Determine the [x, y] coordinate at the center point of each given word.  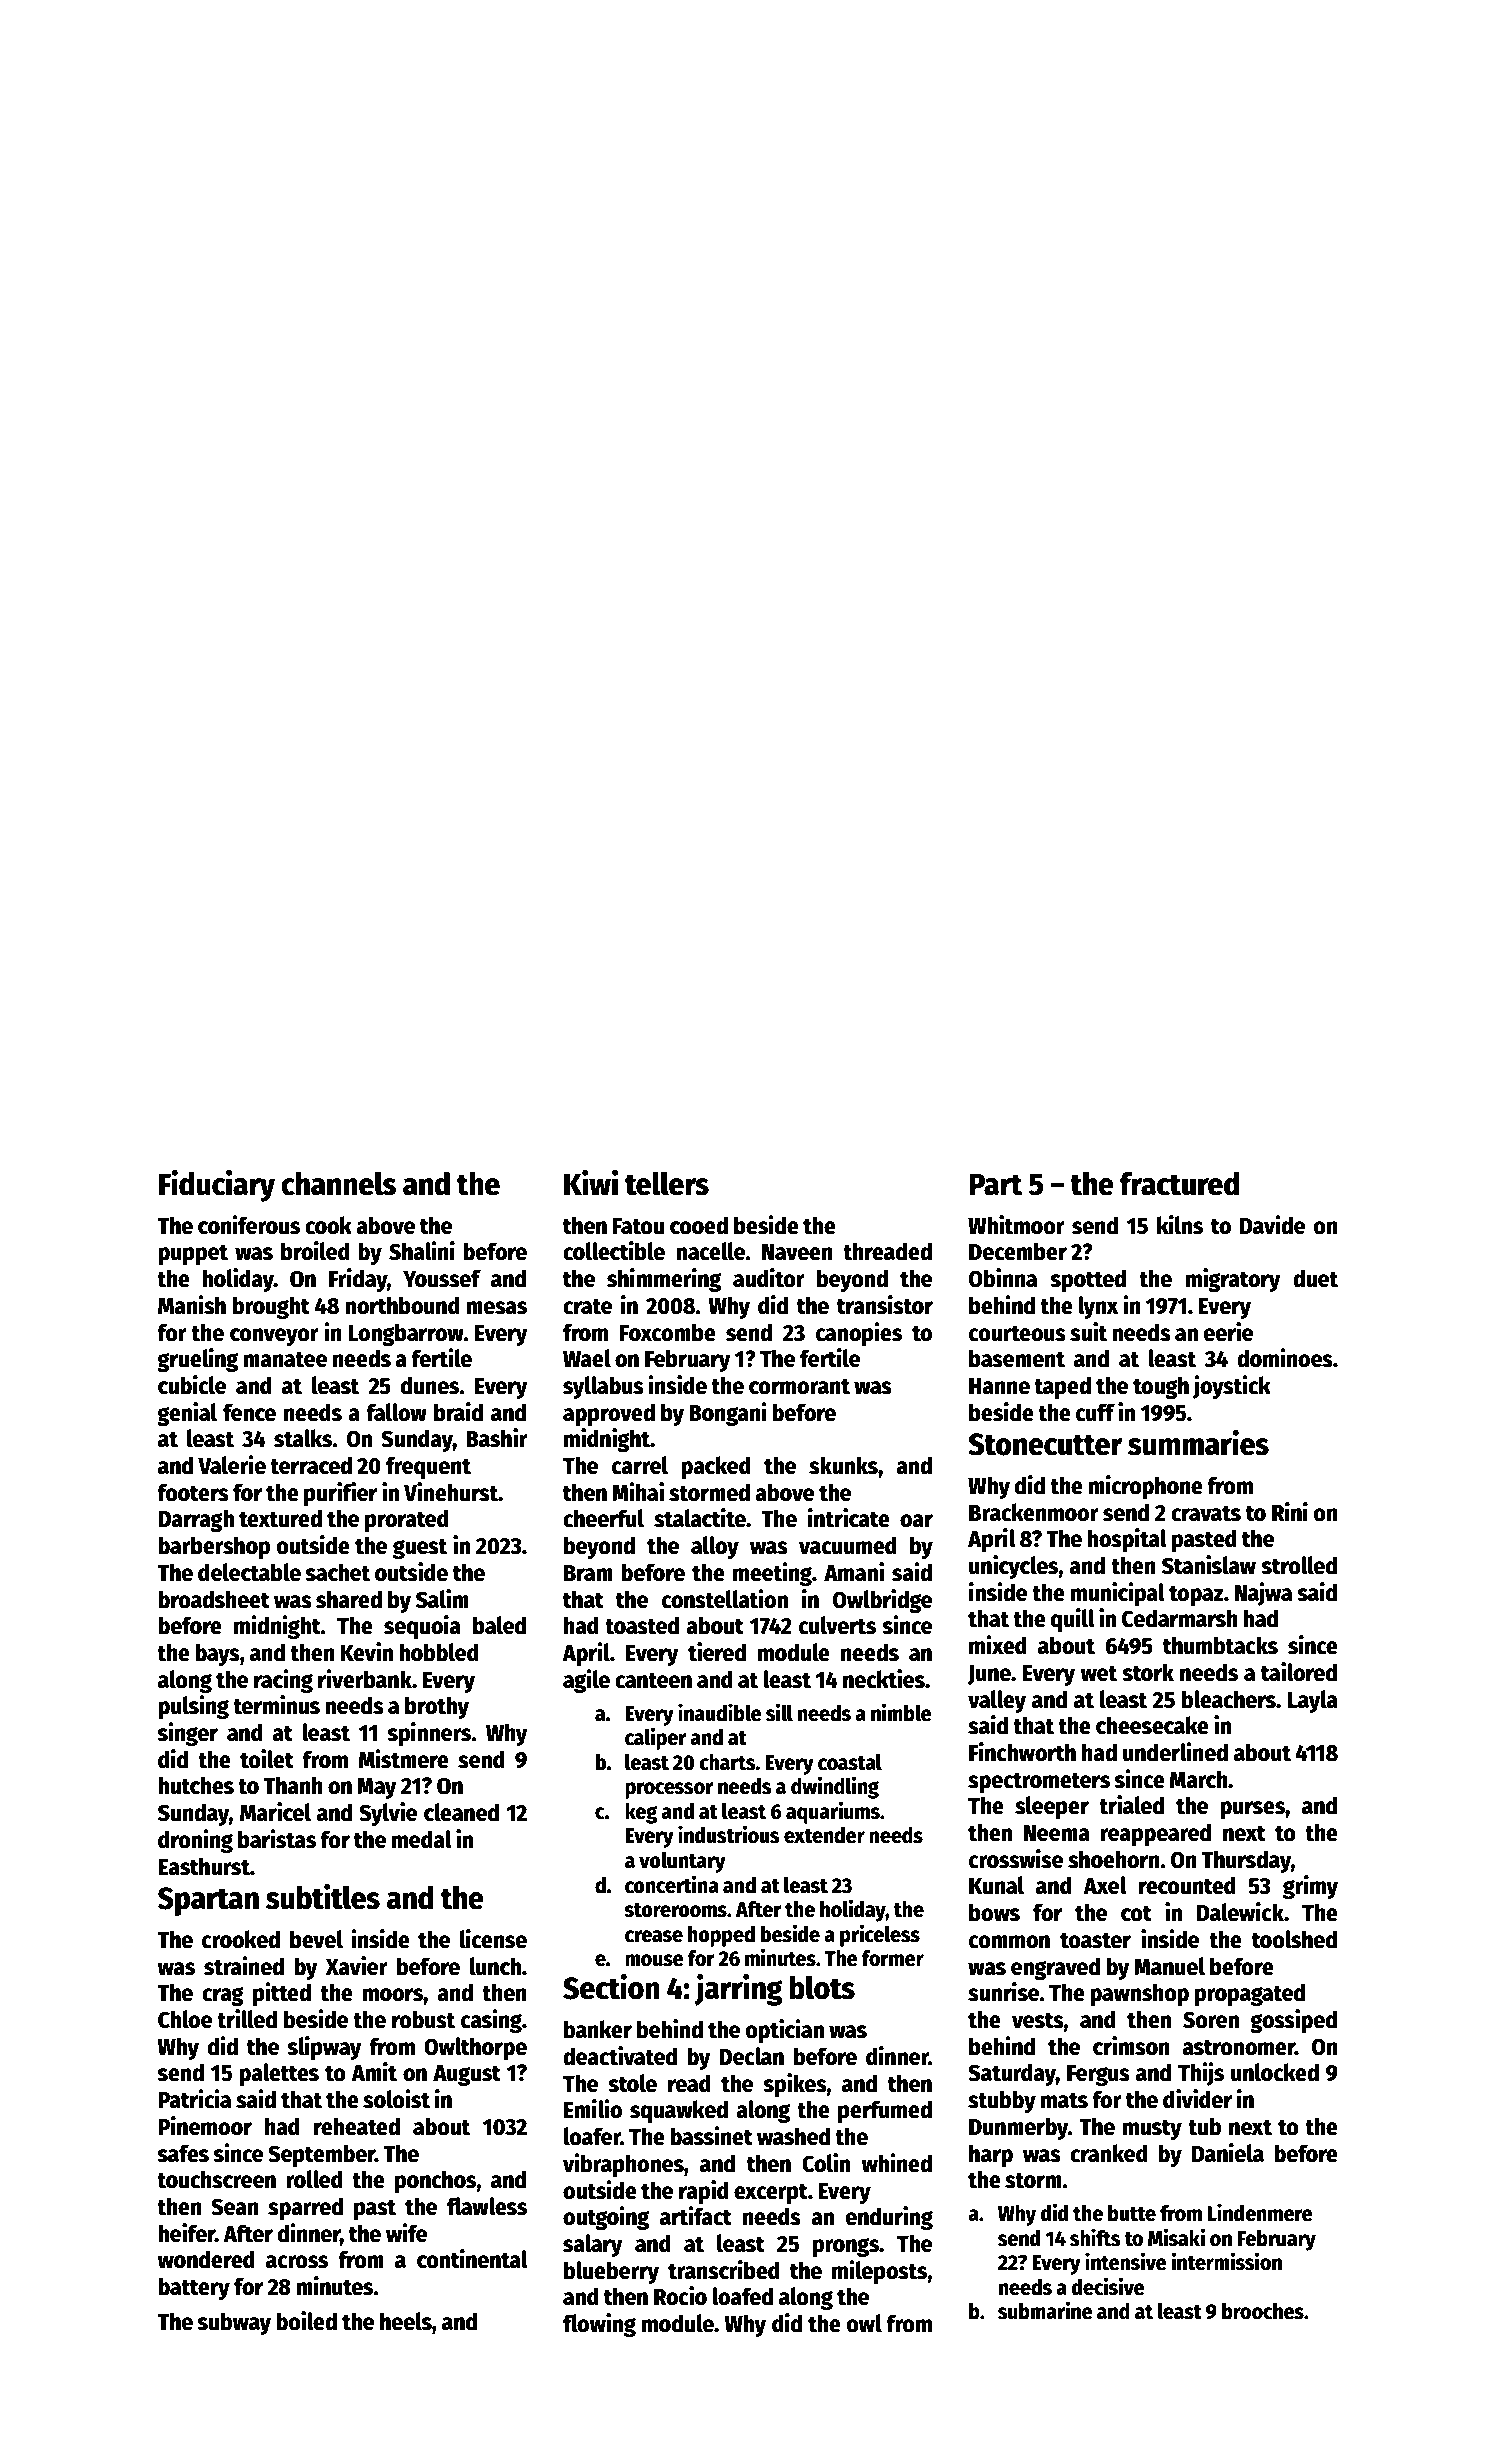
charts [727, 1762]
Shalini [422, 1251]
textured [280, 1518]
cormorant [799, 1386]
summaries [1198, 1443]
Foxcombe [668, 1332]
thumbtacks [1220, 1645]
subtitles [323, 1897]
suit [1088, 1332]
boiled [306, 2321]
